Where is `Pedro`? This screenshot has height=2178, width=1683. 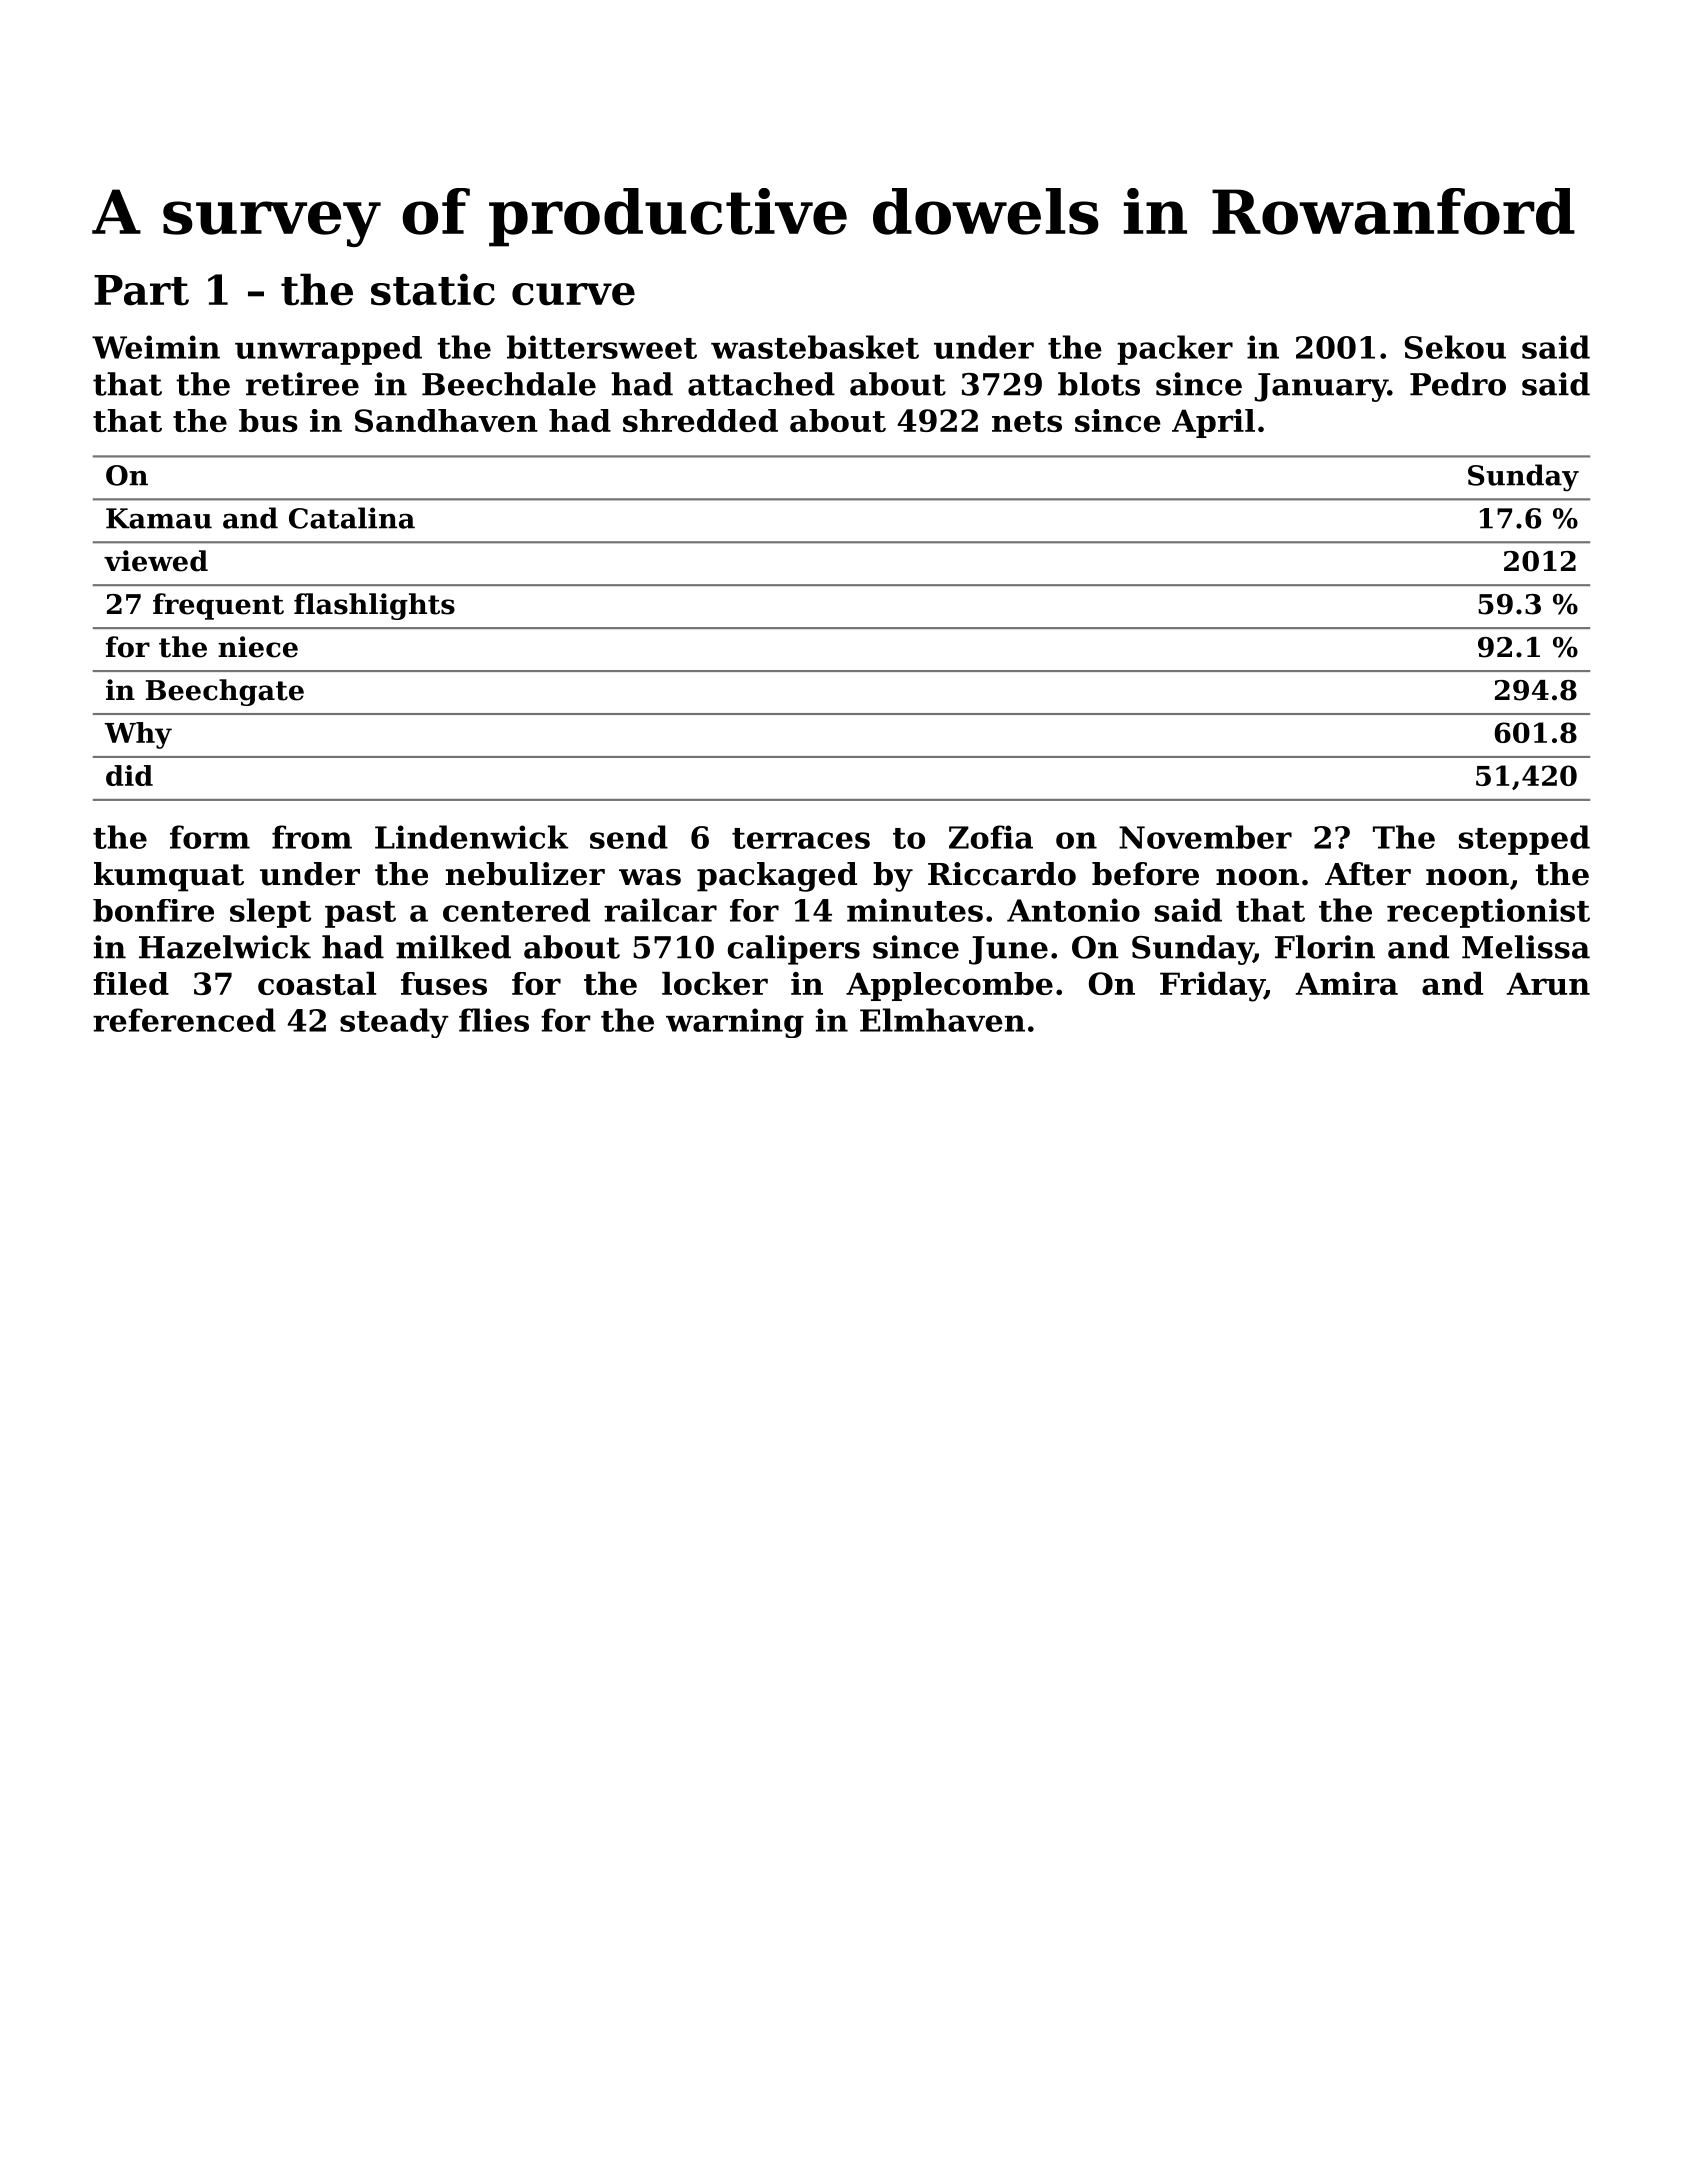 Pedro is located at coordinates (1458, 384).
